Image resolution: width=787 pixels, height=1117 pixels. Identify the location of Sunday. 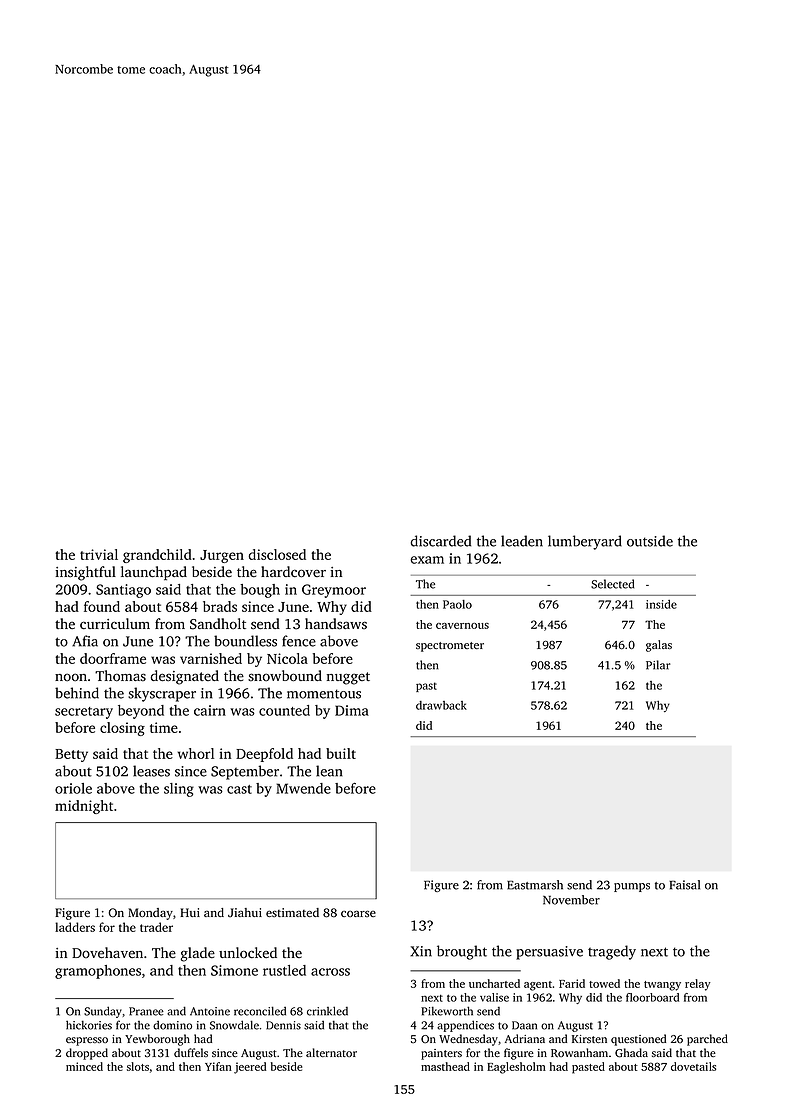
(103, 1012).
